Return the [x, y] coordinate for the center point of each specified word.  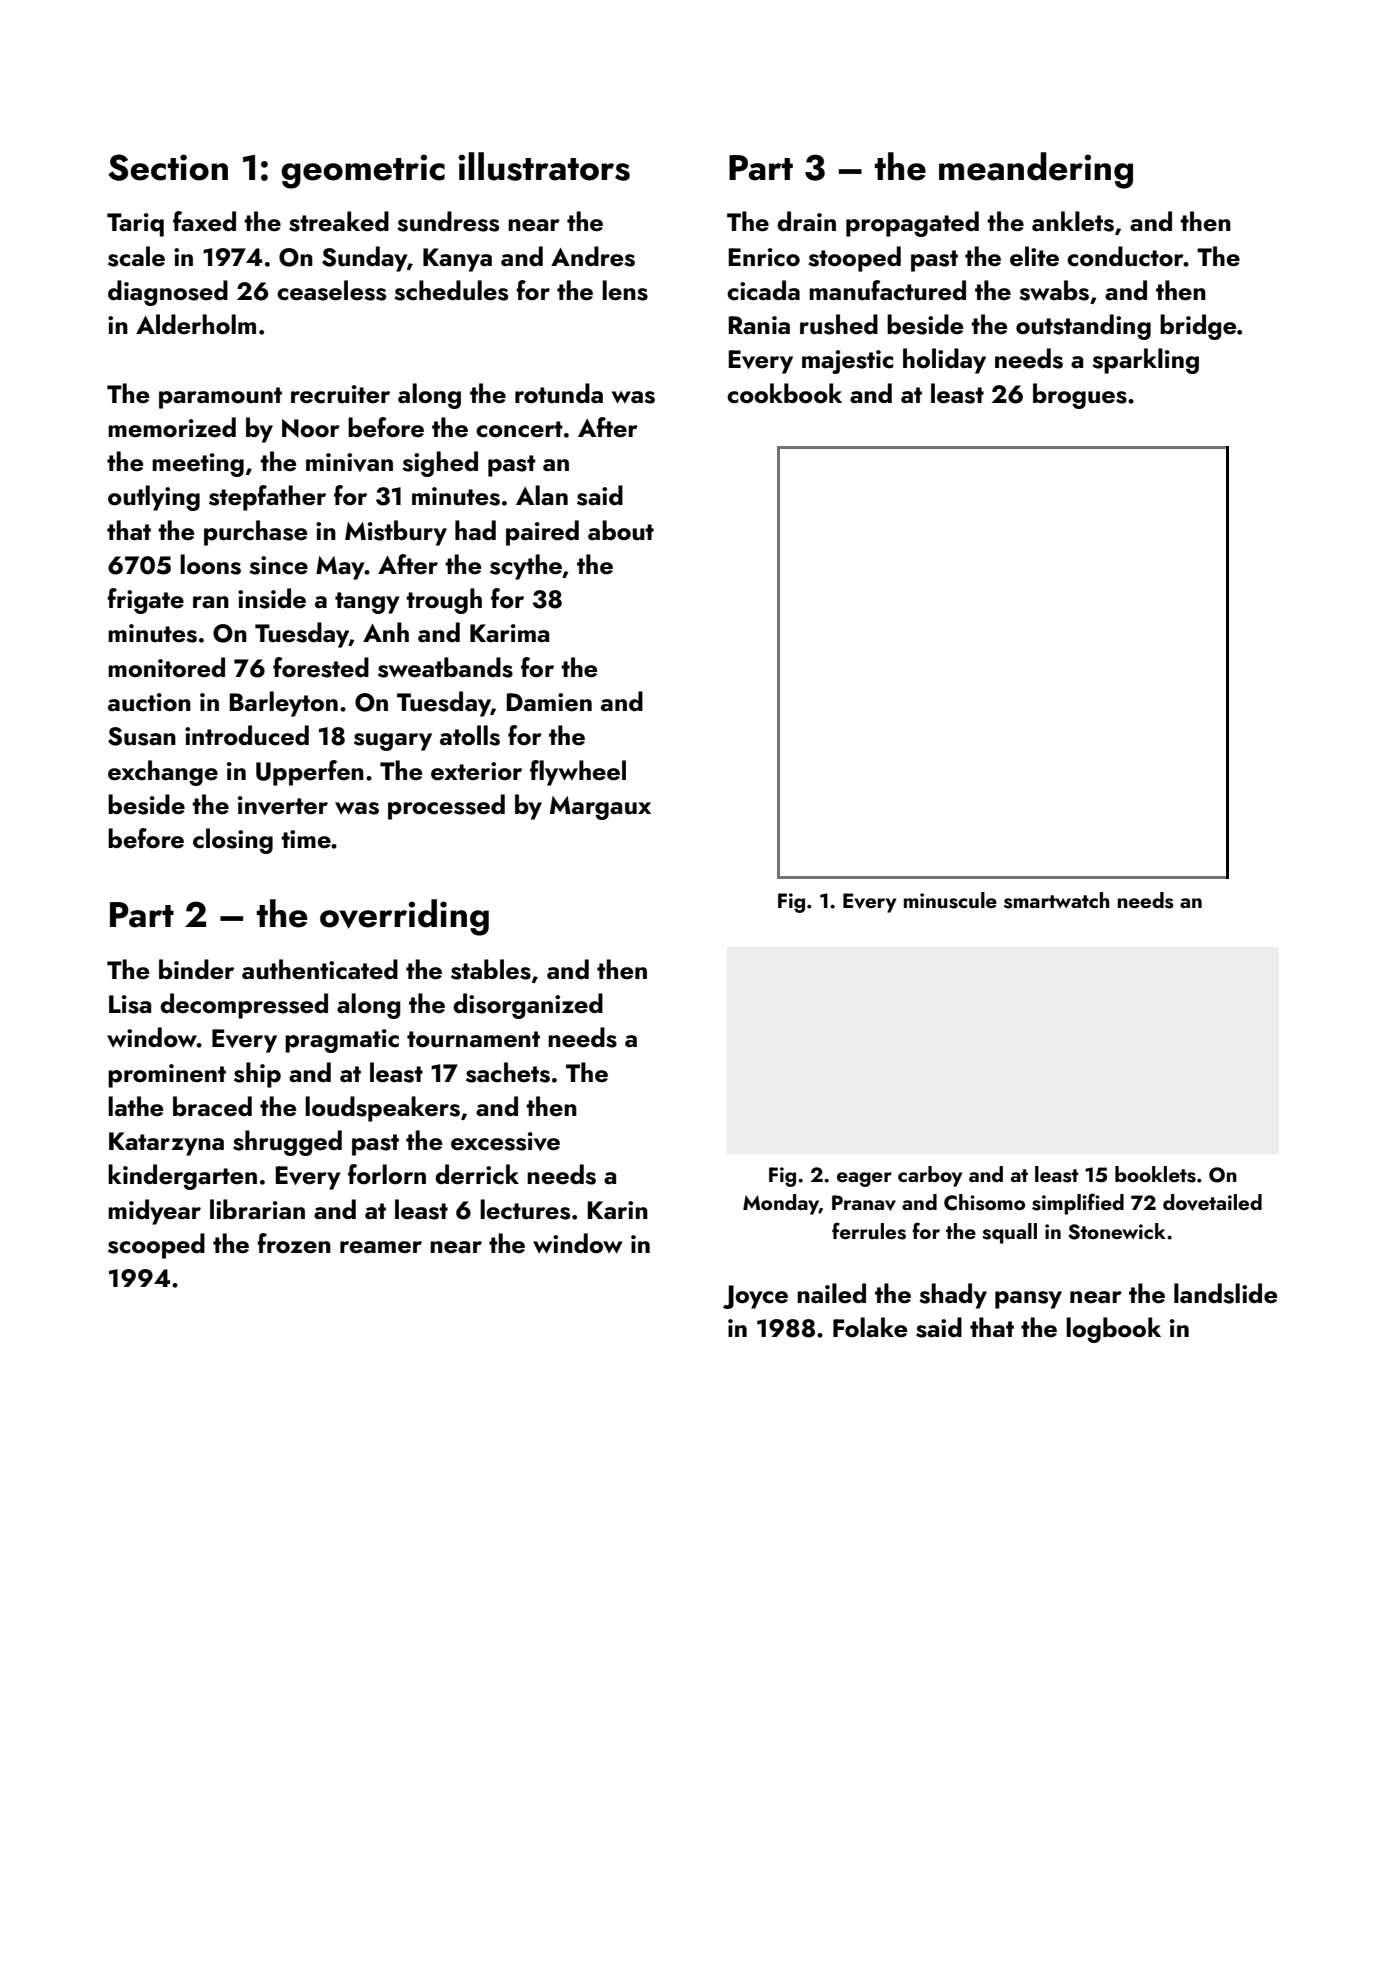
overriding [404, 917]
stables [491, 969]
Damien [549, 702]
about [621, 530]
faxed [204, 221]
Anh [386, 632]
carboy [930, 1176]
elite [1034, 256]
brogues [1080, 396]
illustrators [544, 166]
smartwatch [1056, 900]
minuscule [950, 900]
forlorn [387, 1174]
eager [864, 1179]
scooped [156, 1246]
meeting [198, 465]
